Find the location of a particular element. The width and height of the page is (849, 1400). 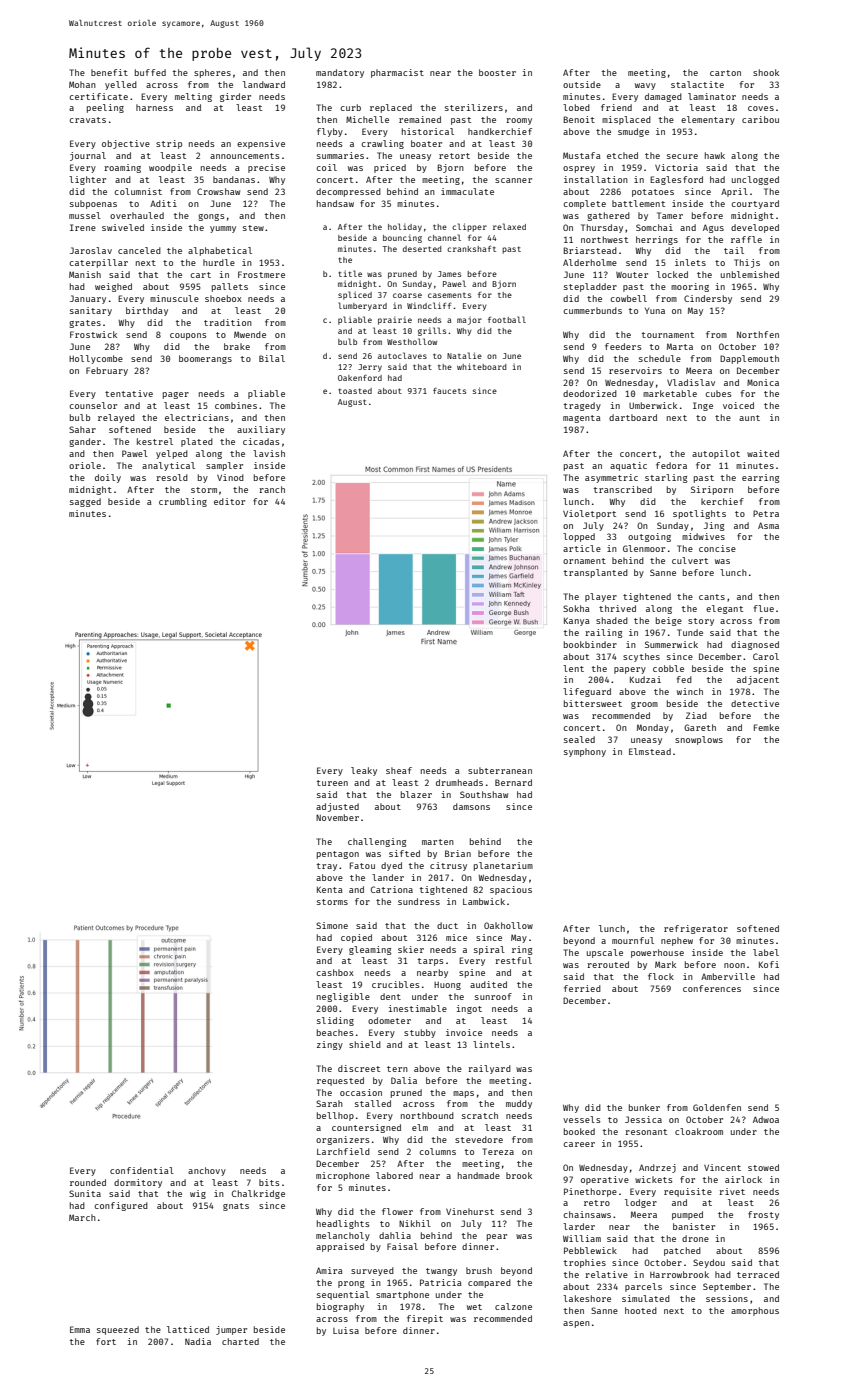

marten is located at coordinates (438, 842).
